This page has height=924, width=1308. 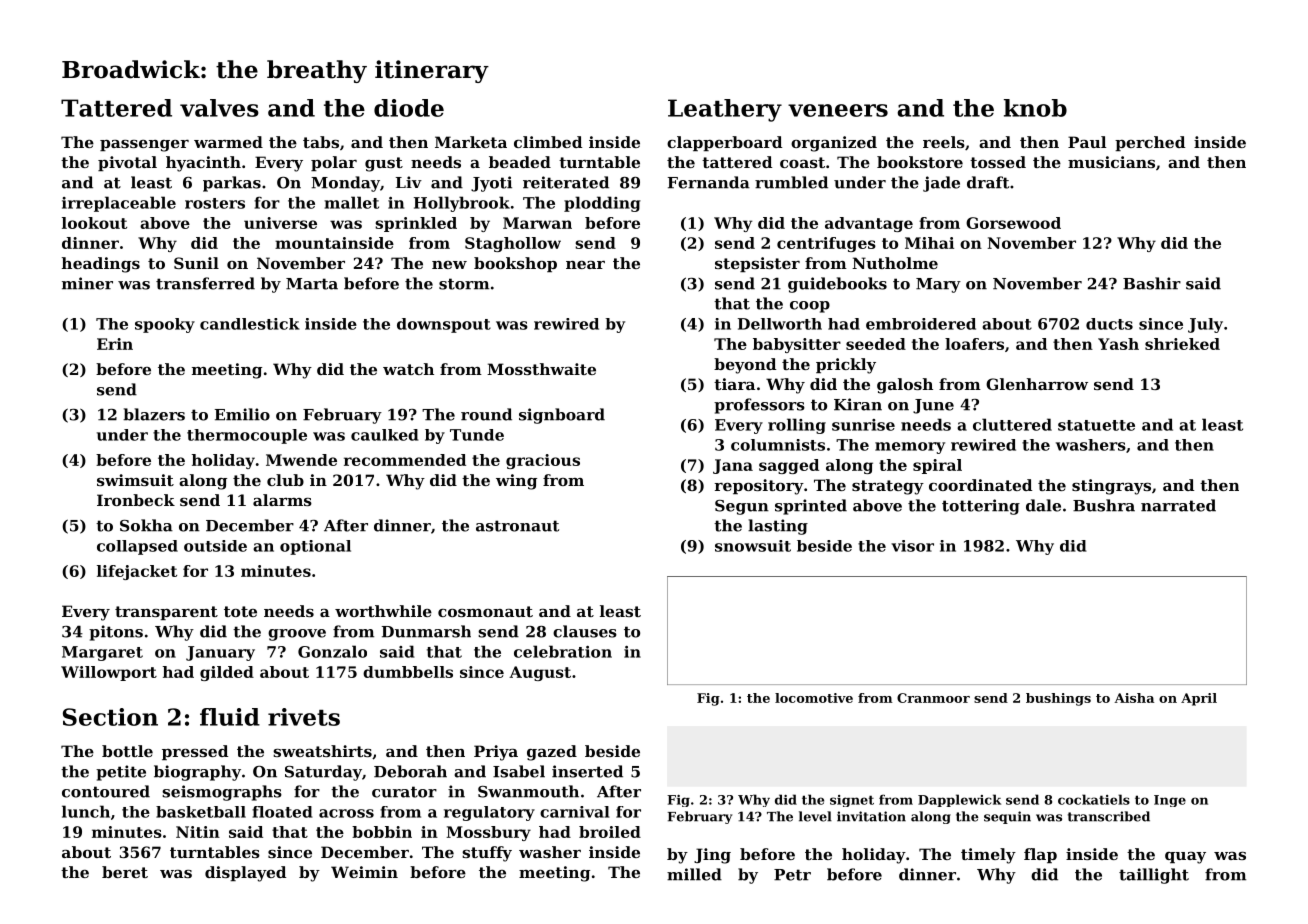 I want to click on shrieked, so click(x=1182, y=344).
